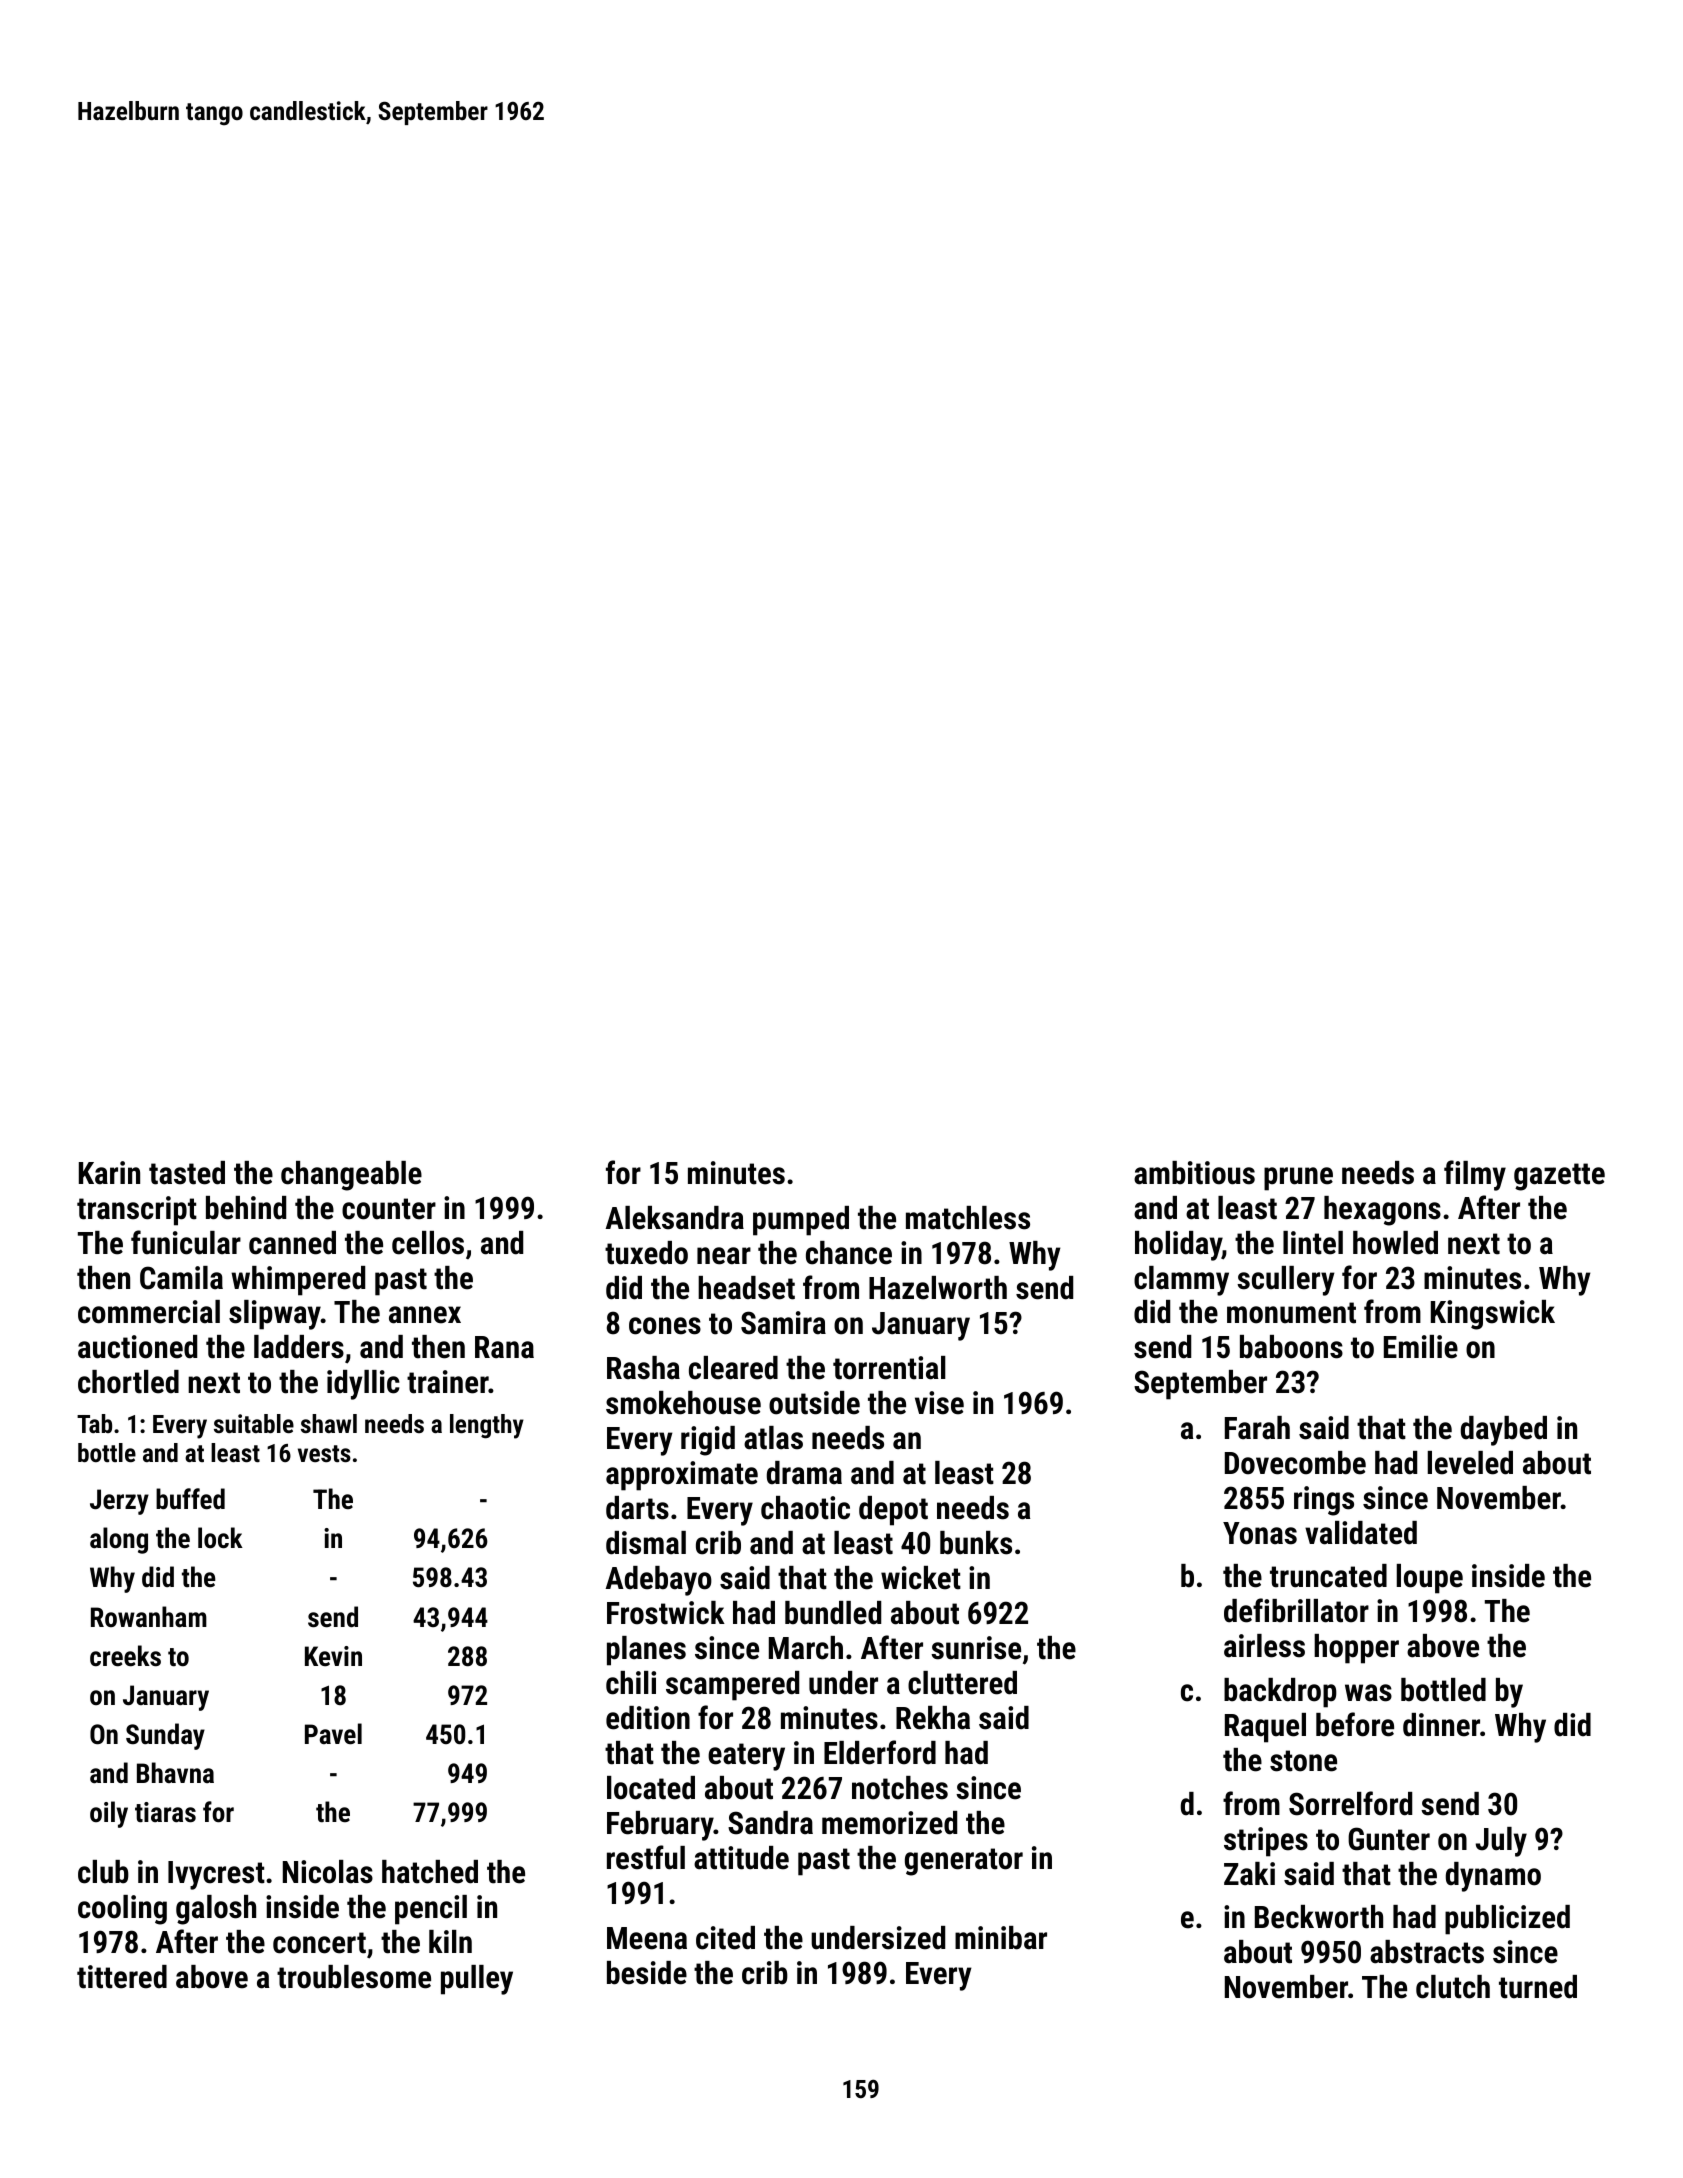 The width and height of the document is (1683, 2178). What do you see at coordinates (216, 1910) in the document?
I see `galosh` at bounding box center [216, 1910].
